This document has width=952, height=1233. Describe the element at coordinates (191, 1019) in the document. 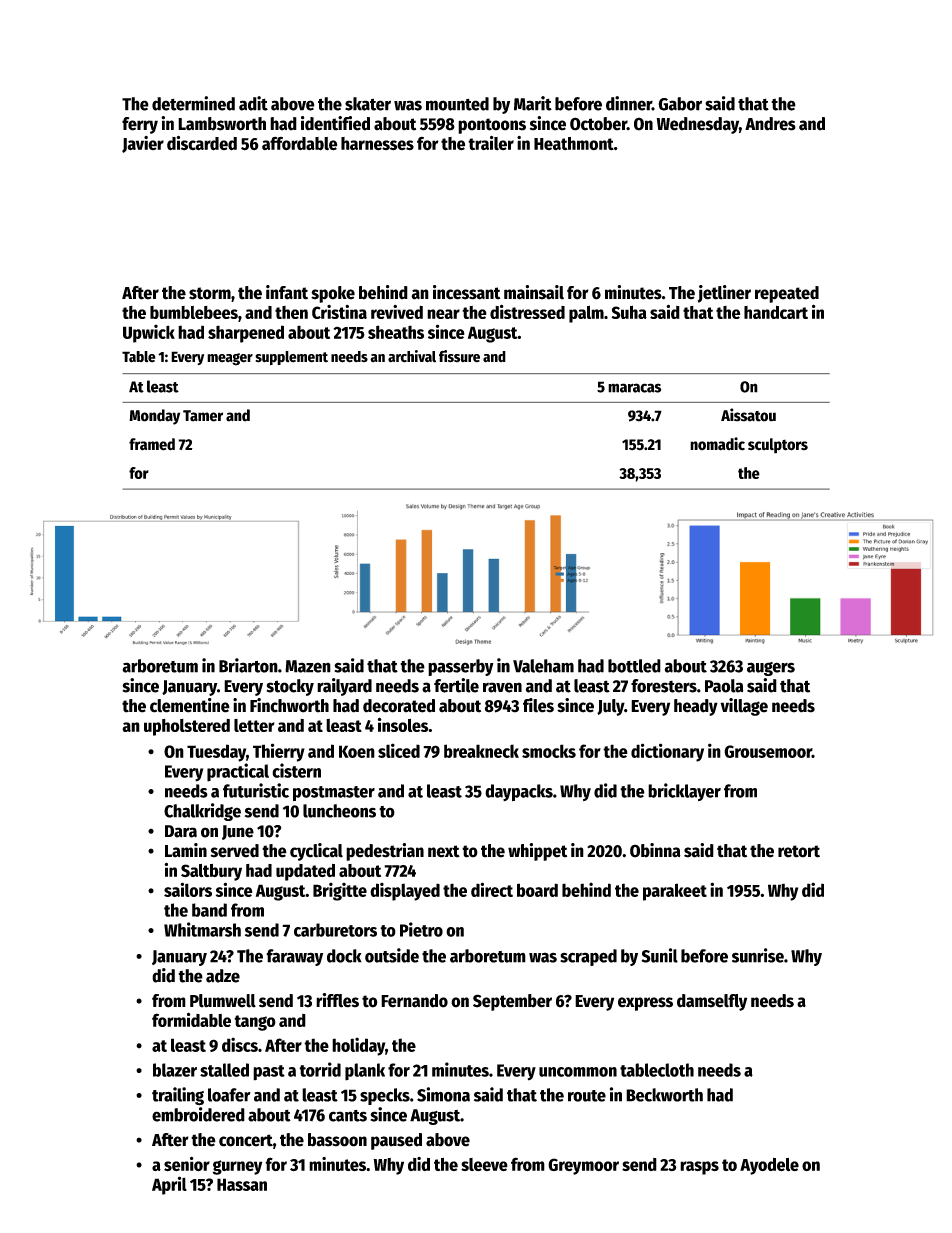

I see `formidable` at that location.
